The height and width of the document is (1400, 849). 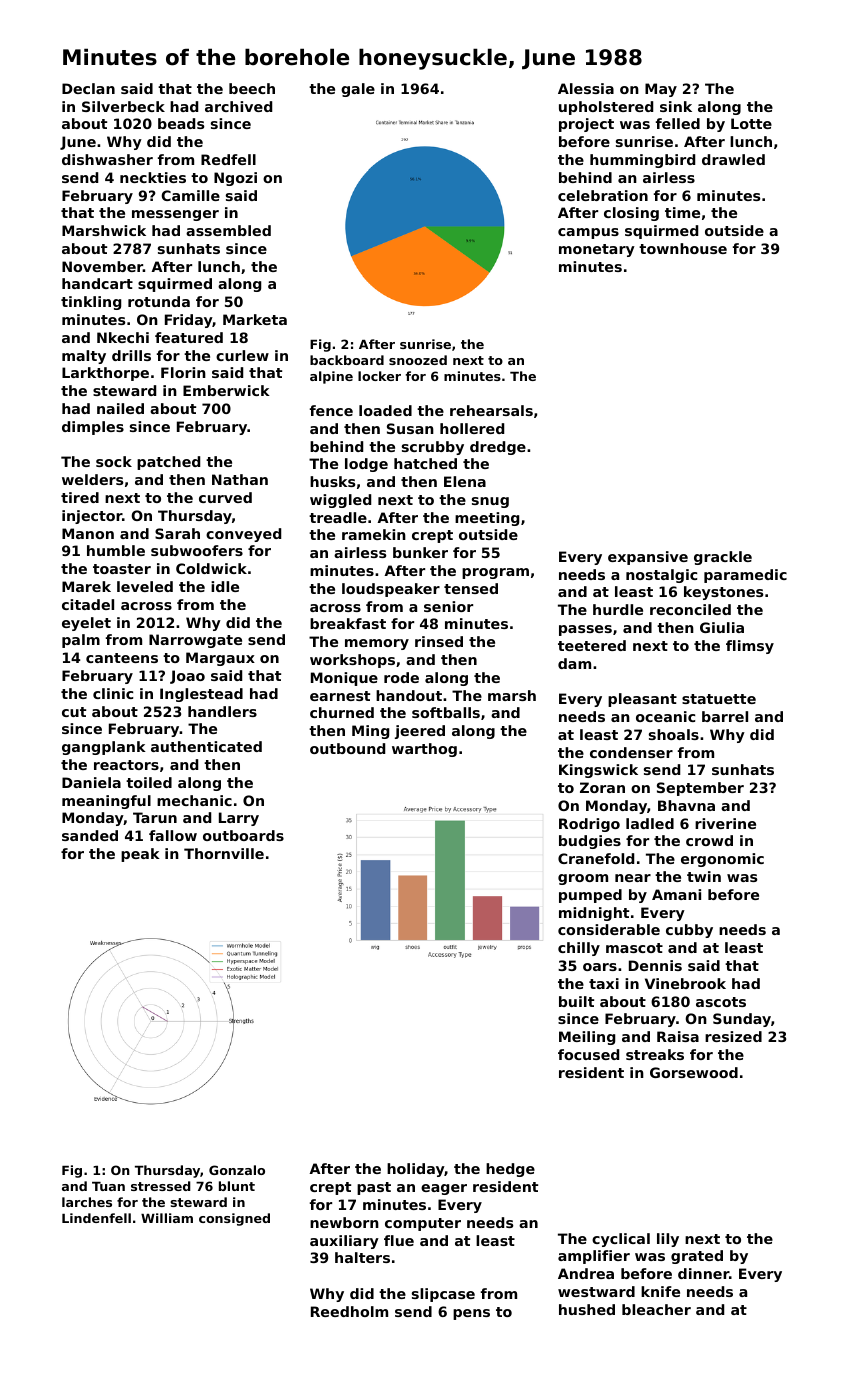 I want to click on ascots, so click(x=721, y=1002).
